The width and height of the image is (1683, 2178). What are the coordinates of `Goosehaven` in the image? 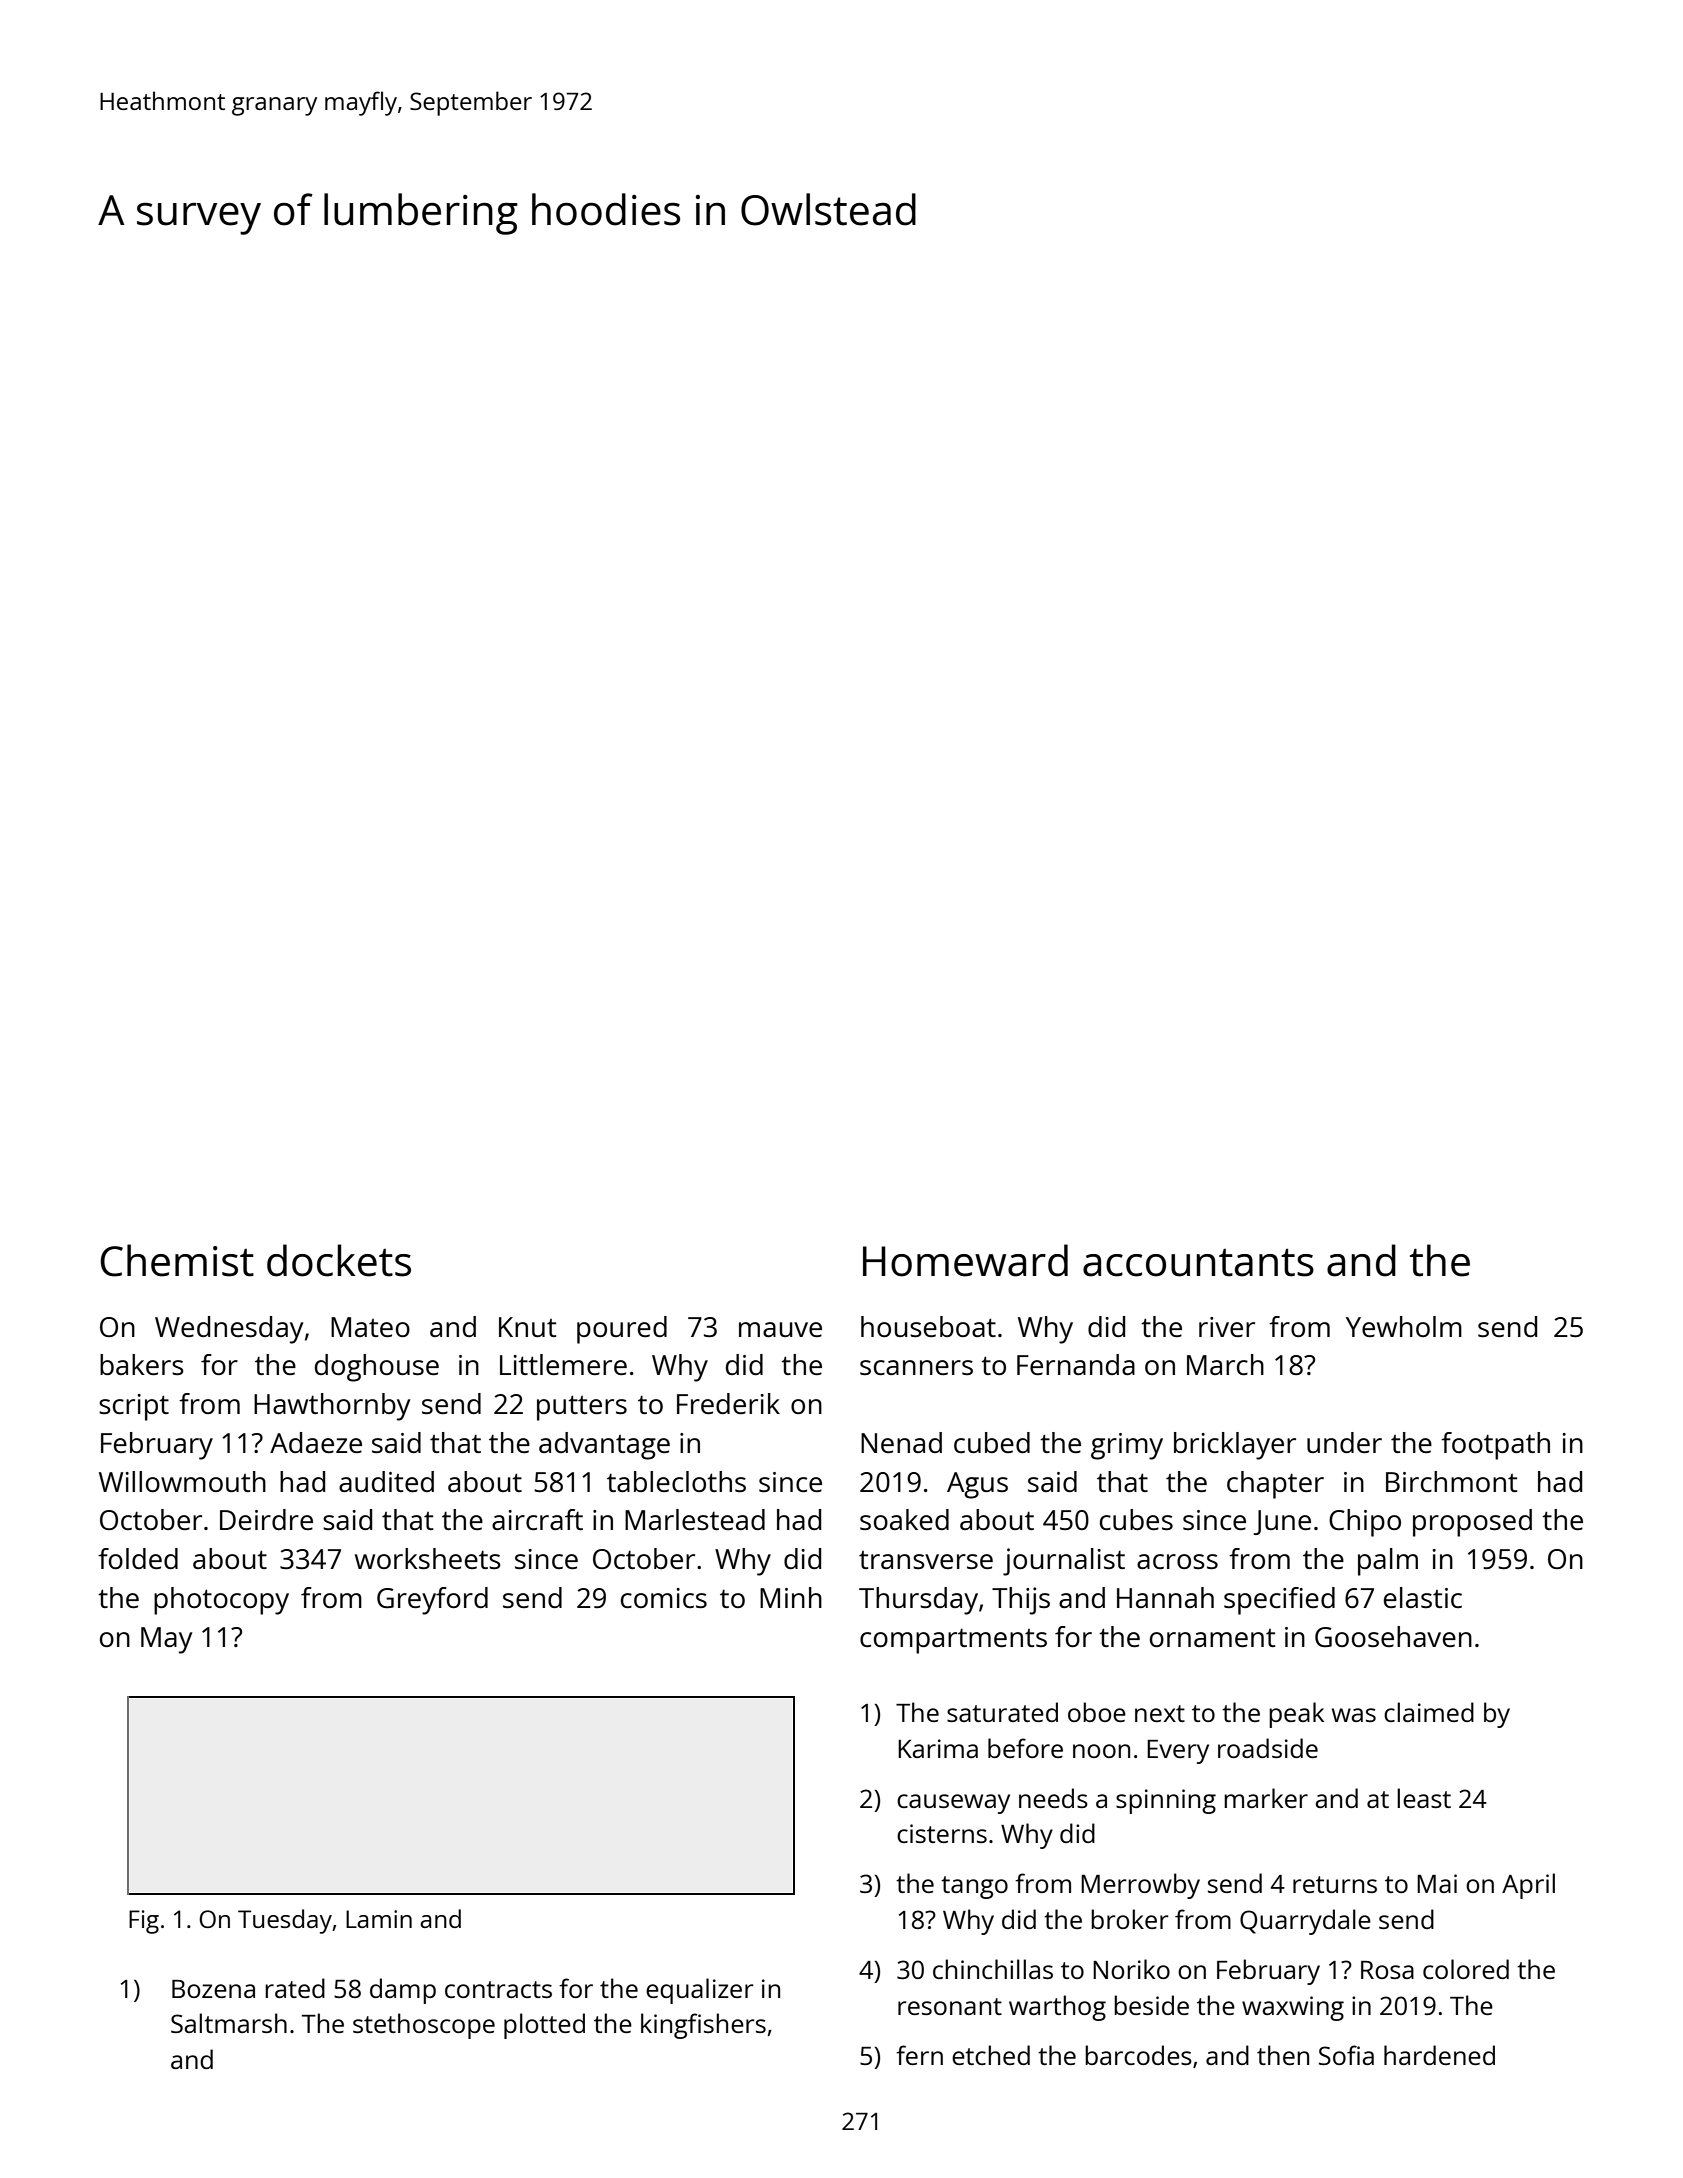 It's located at (1393, 1636).
